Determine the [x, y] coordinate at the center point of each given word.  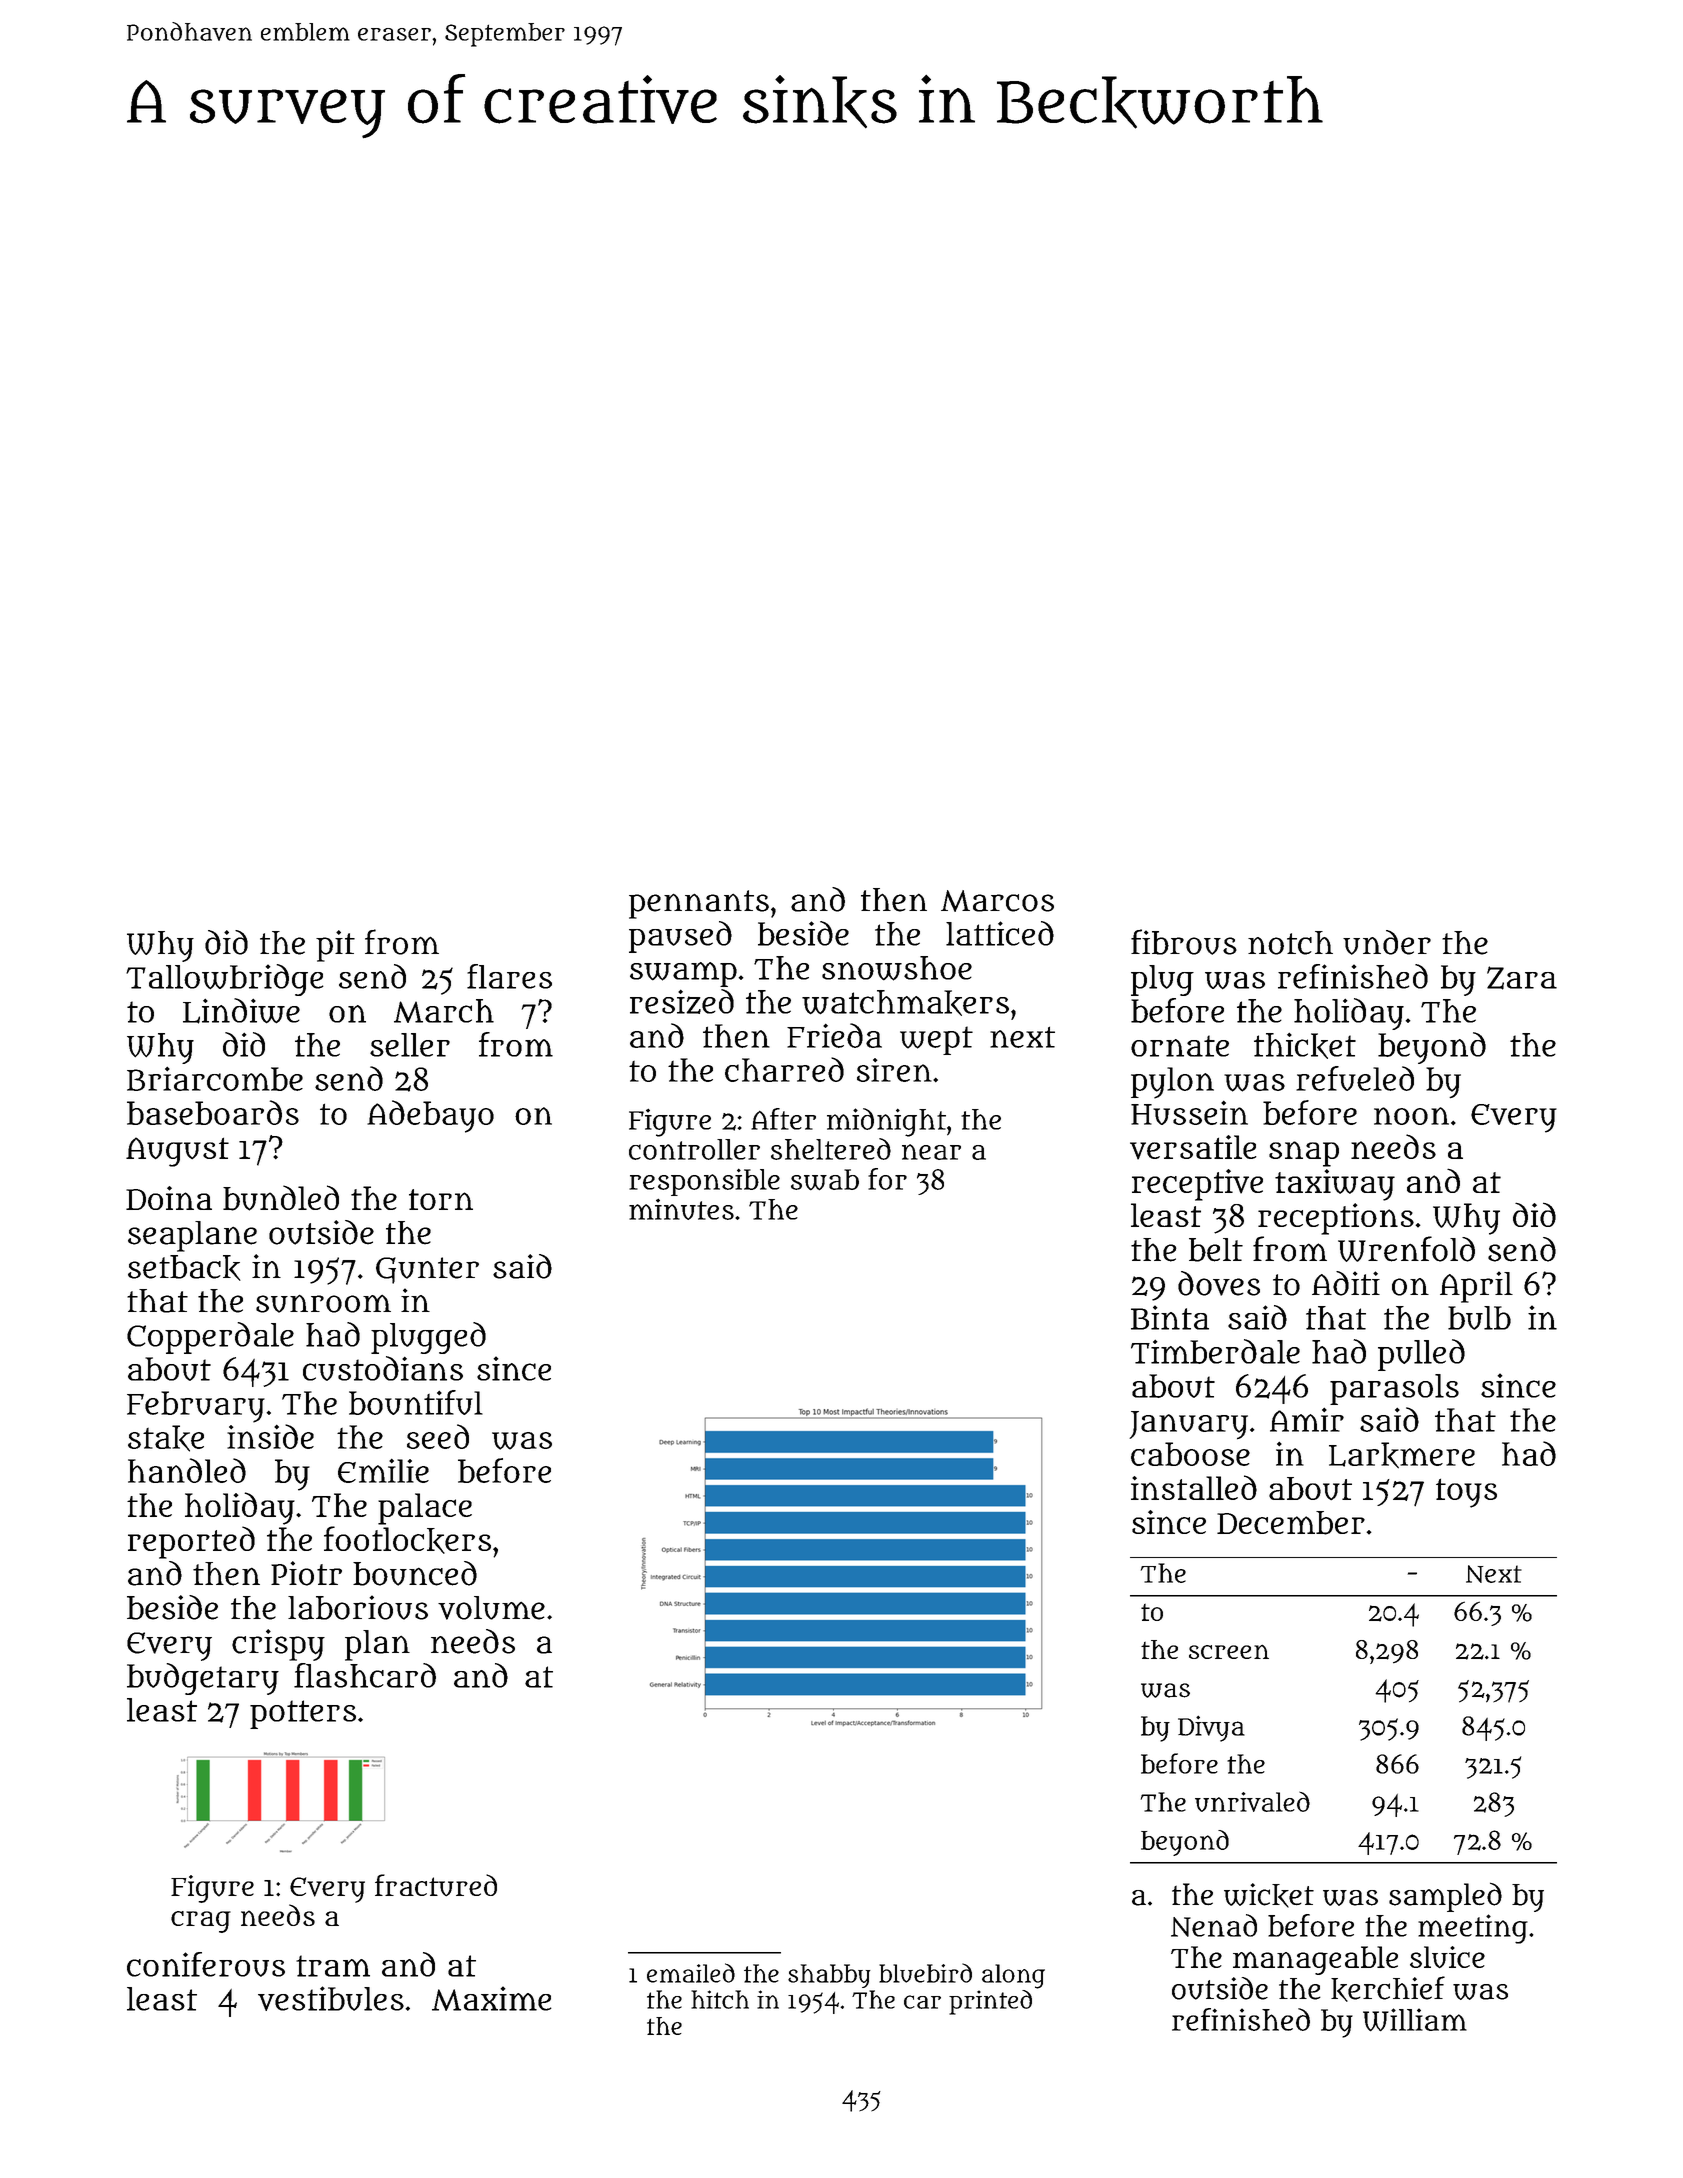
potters [303, 1714]
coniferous [206, 1964]
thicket [1305, 1045]
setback [184, 1268]
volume [491, 1608]
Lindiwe [241, 1011]
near [931, 1152]
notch [1290, 943]
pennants [699, 904]
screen [1229, 1652]
